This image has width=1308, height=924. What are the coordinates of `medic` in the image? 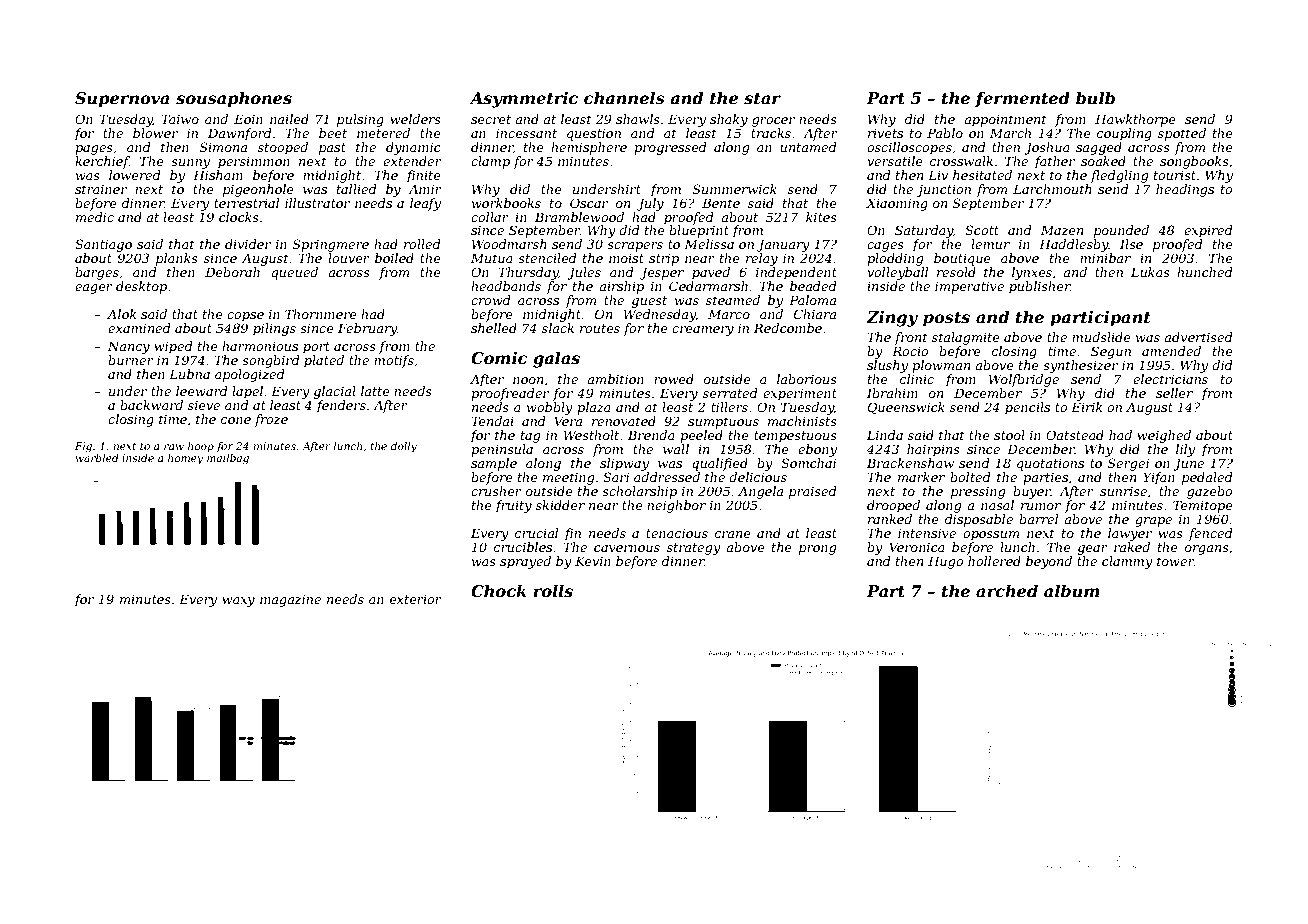 It's located at (95, 217).
